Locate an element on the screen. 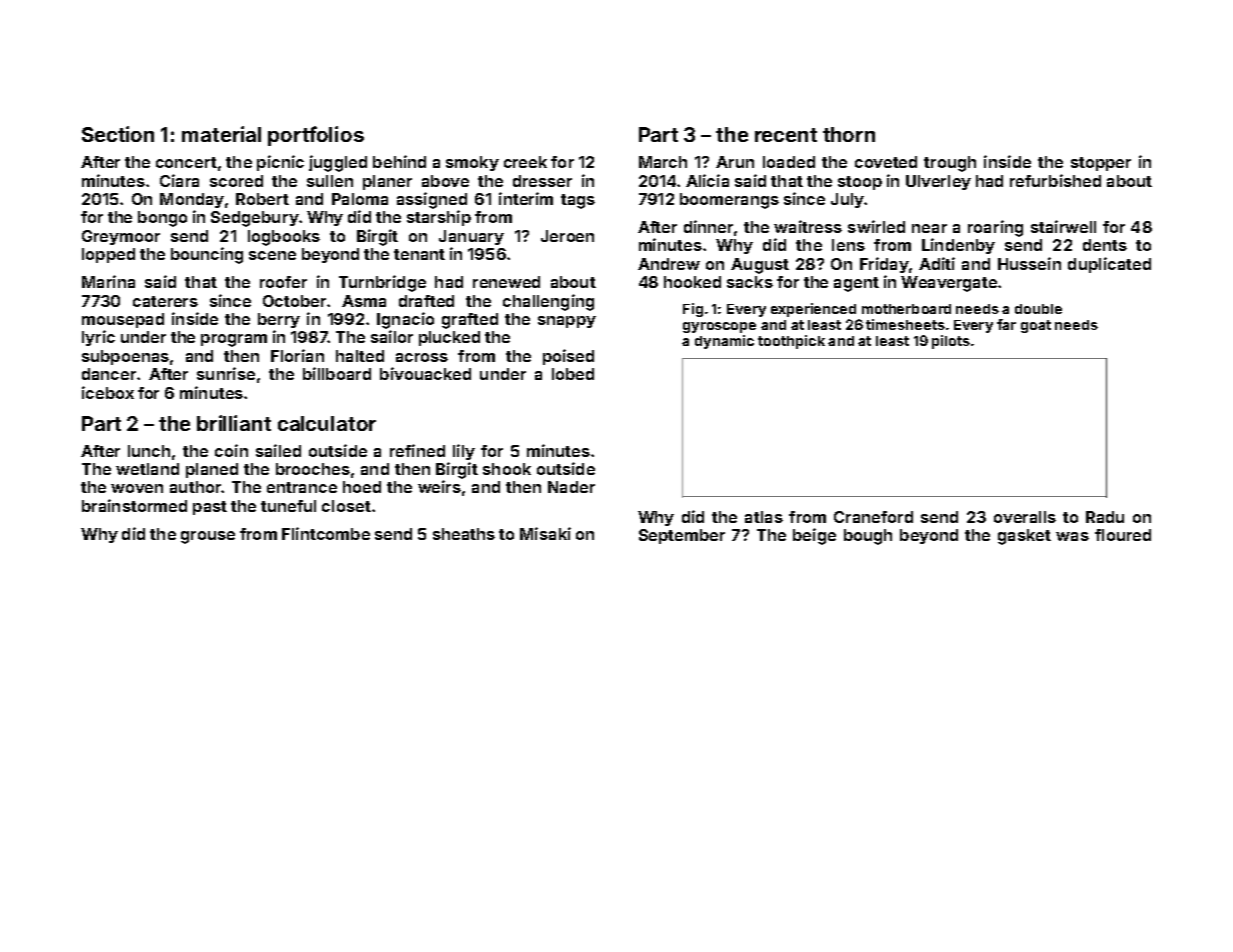 The height and width of the screenshot is (952, 1233). duplicated is located at coordinates (1109, 265).
